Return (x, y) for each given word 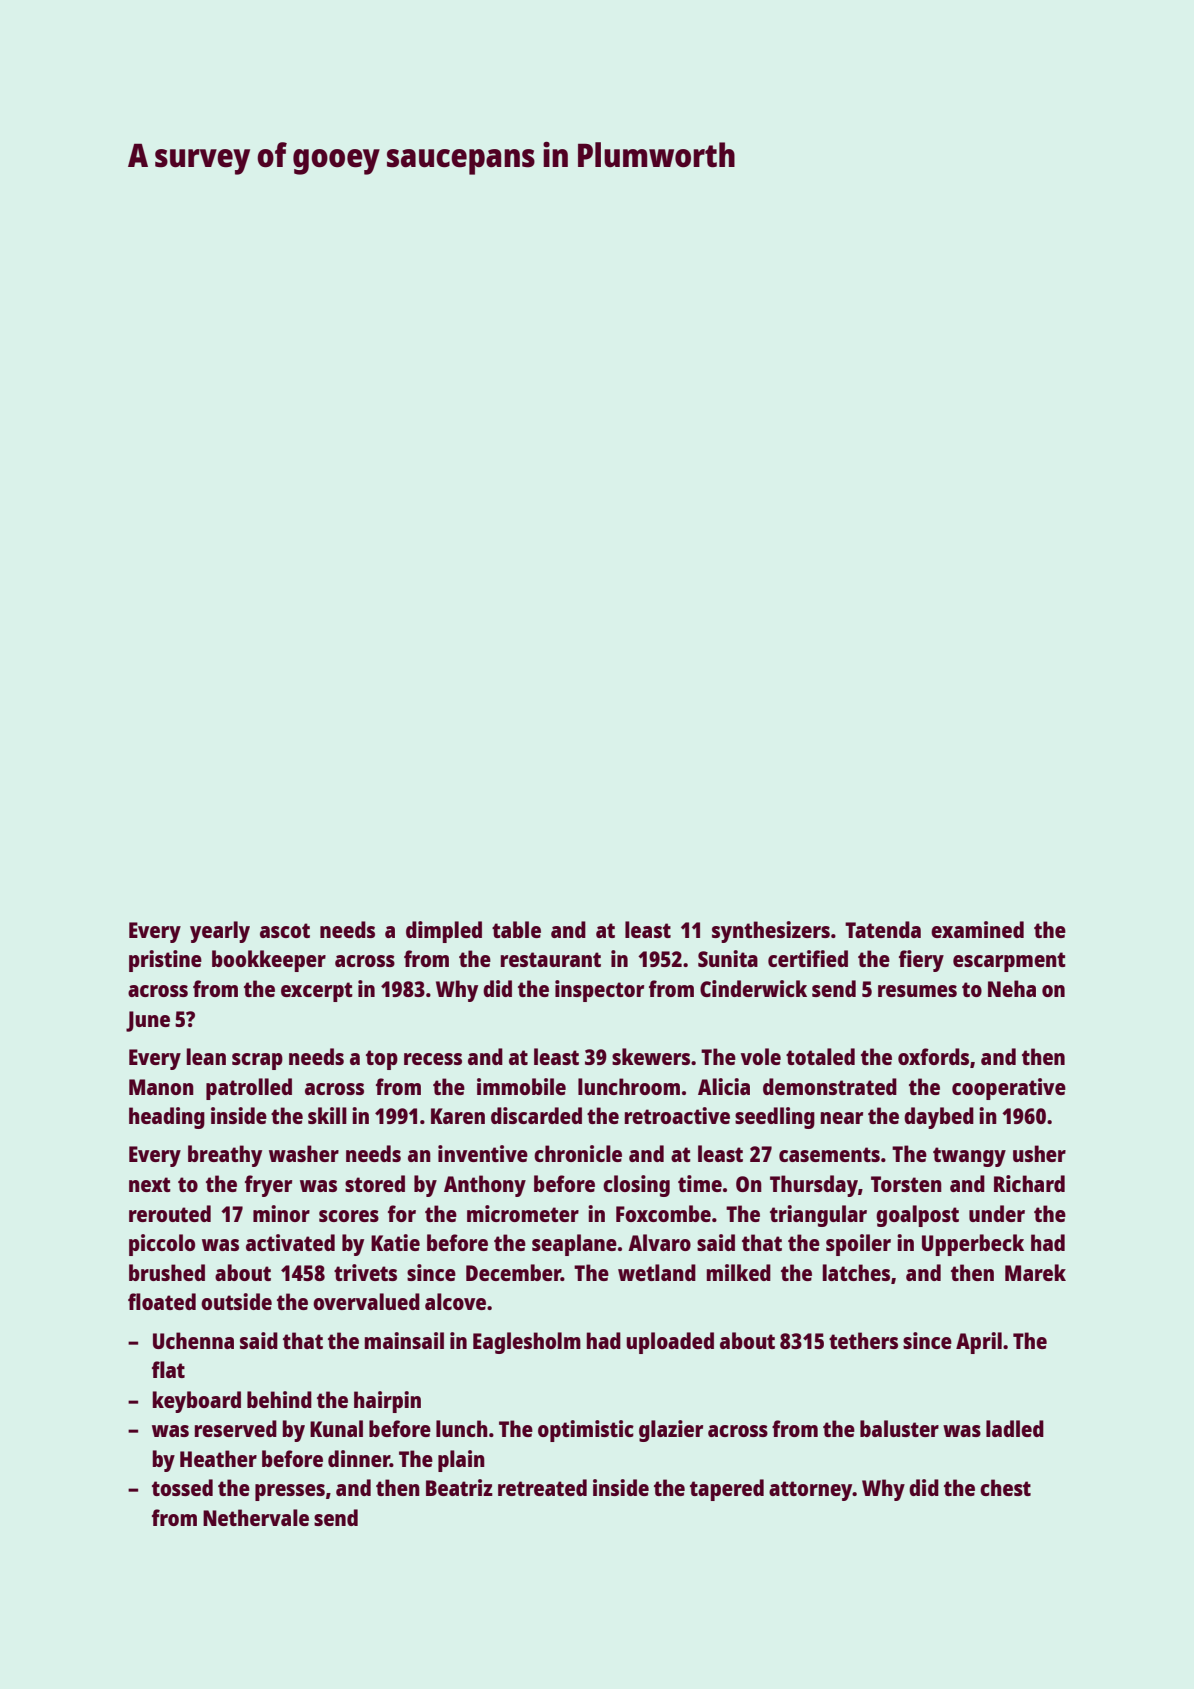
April (979, 1343)
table (516, 929)
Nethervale (256, 1517)
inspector (599, 991)
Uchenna (193, 1340)
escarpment (1009, 962)
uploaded (670, 1343)
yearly (220, 932)
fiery (921, 961)
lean (206, 1056)
